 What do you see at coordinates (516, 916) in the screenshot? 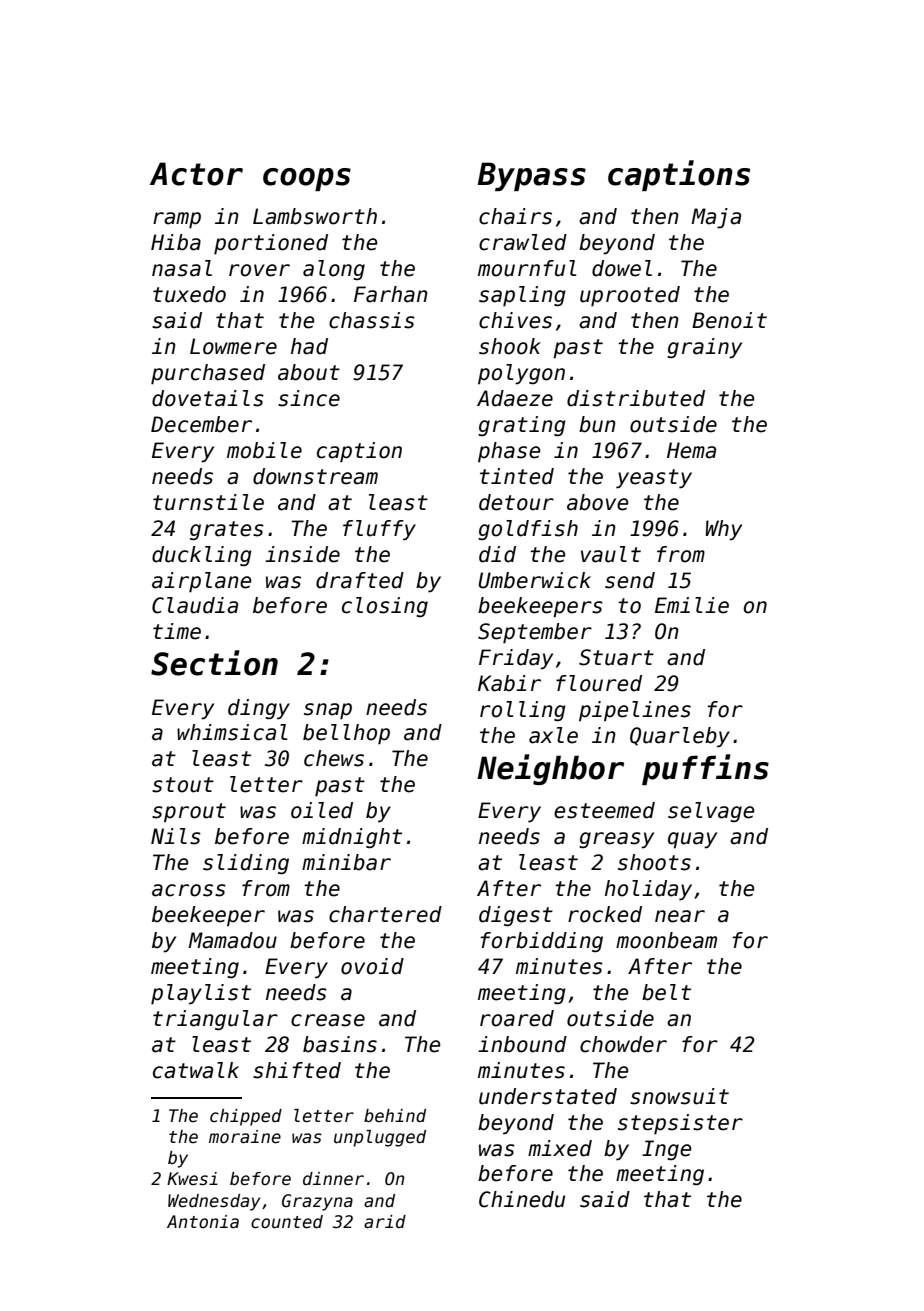
I see `digest` at bounding box center [516, 916].
